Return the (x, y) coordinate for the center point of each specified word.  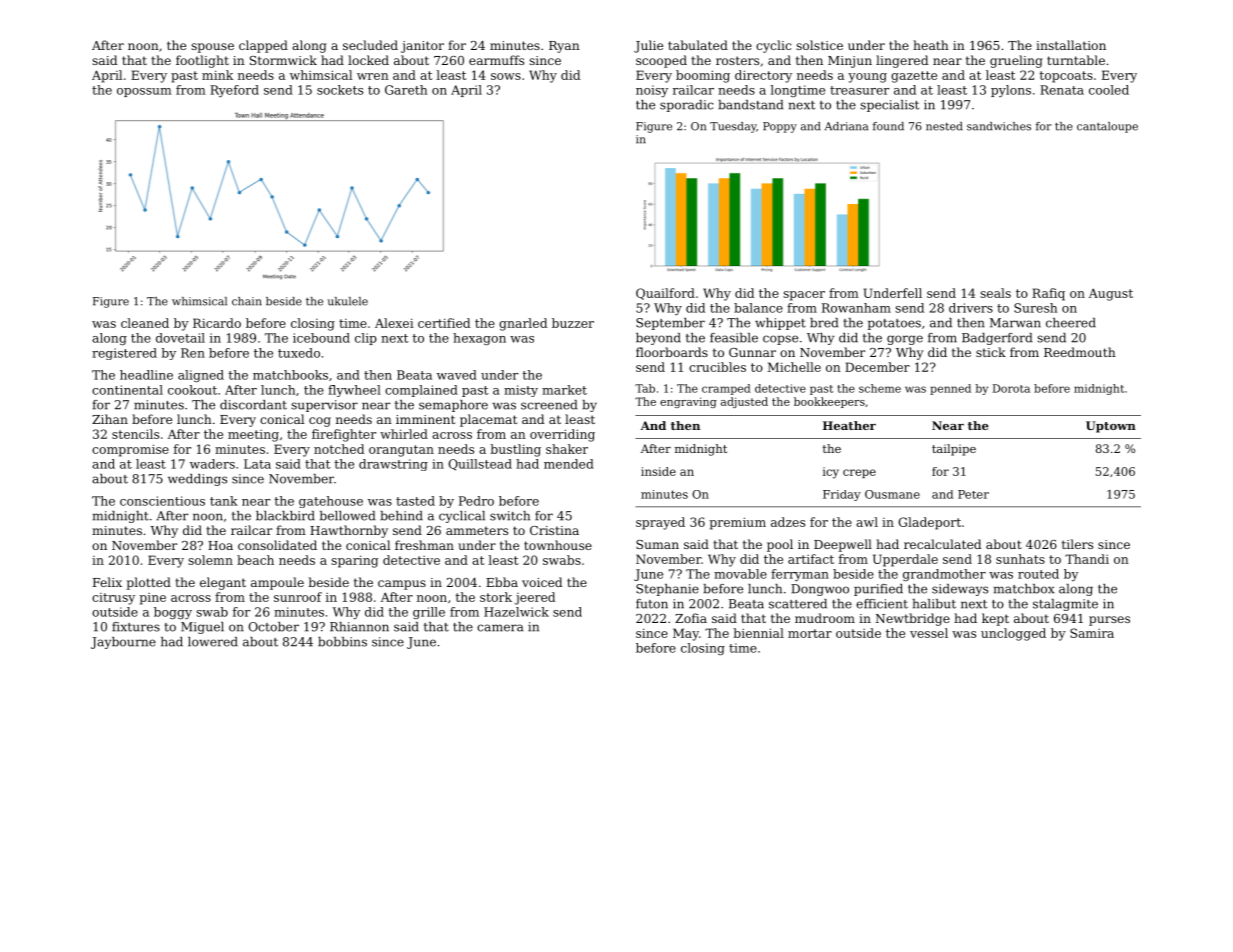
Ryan (564, 47)
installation (1071, 45)
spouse (212, 48)
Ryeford (234, 91)
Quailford (665, 294)
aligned (201, 376)
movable (740, 574)
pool (780, 545)
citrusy (113, 599)
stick (991, 352)
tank (224, 501)
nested (944, 126)
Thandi (1087, 559)
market (564, 390)
